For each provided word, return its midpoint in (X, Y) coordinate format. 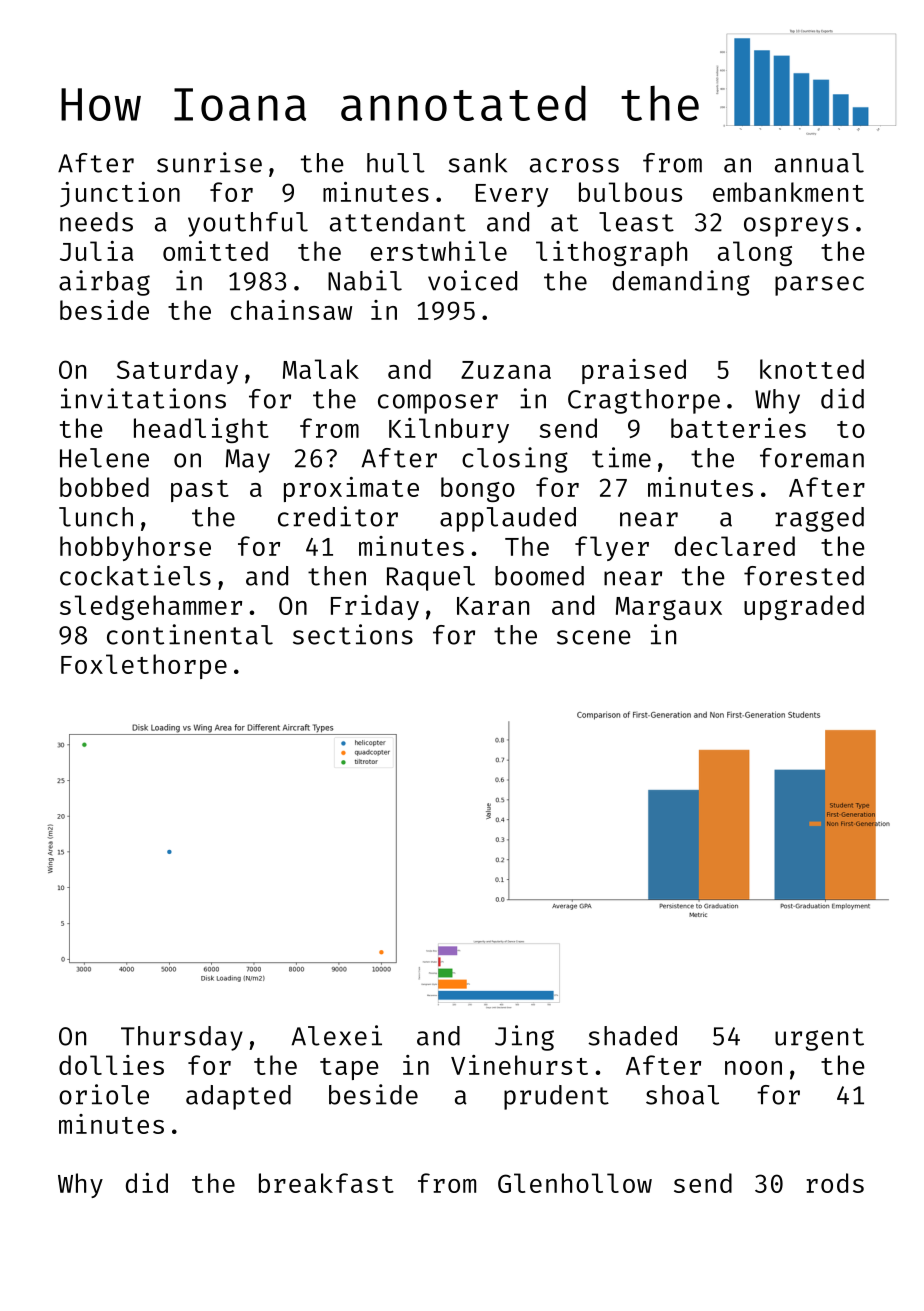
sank (477, 163)
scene (594, 637)
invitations (143, 398)
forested (804, 576)
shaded (632, 1036)
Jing (524, 1038)
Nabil (365, 280)
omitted (215, 251)
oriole (104, 1094)
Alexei (337, 1035)
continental (190, 634)
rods (835, 1183)
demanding (681, 283)
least (636, 222)
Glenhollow (575, 1183)
